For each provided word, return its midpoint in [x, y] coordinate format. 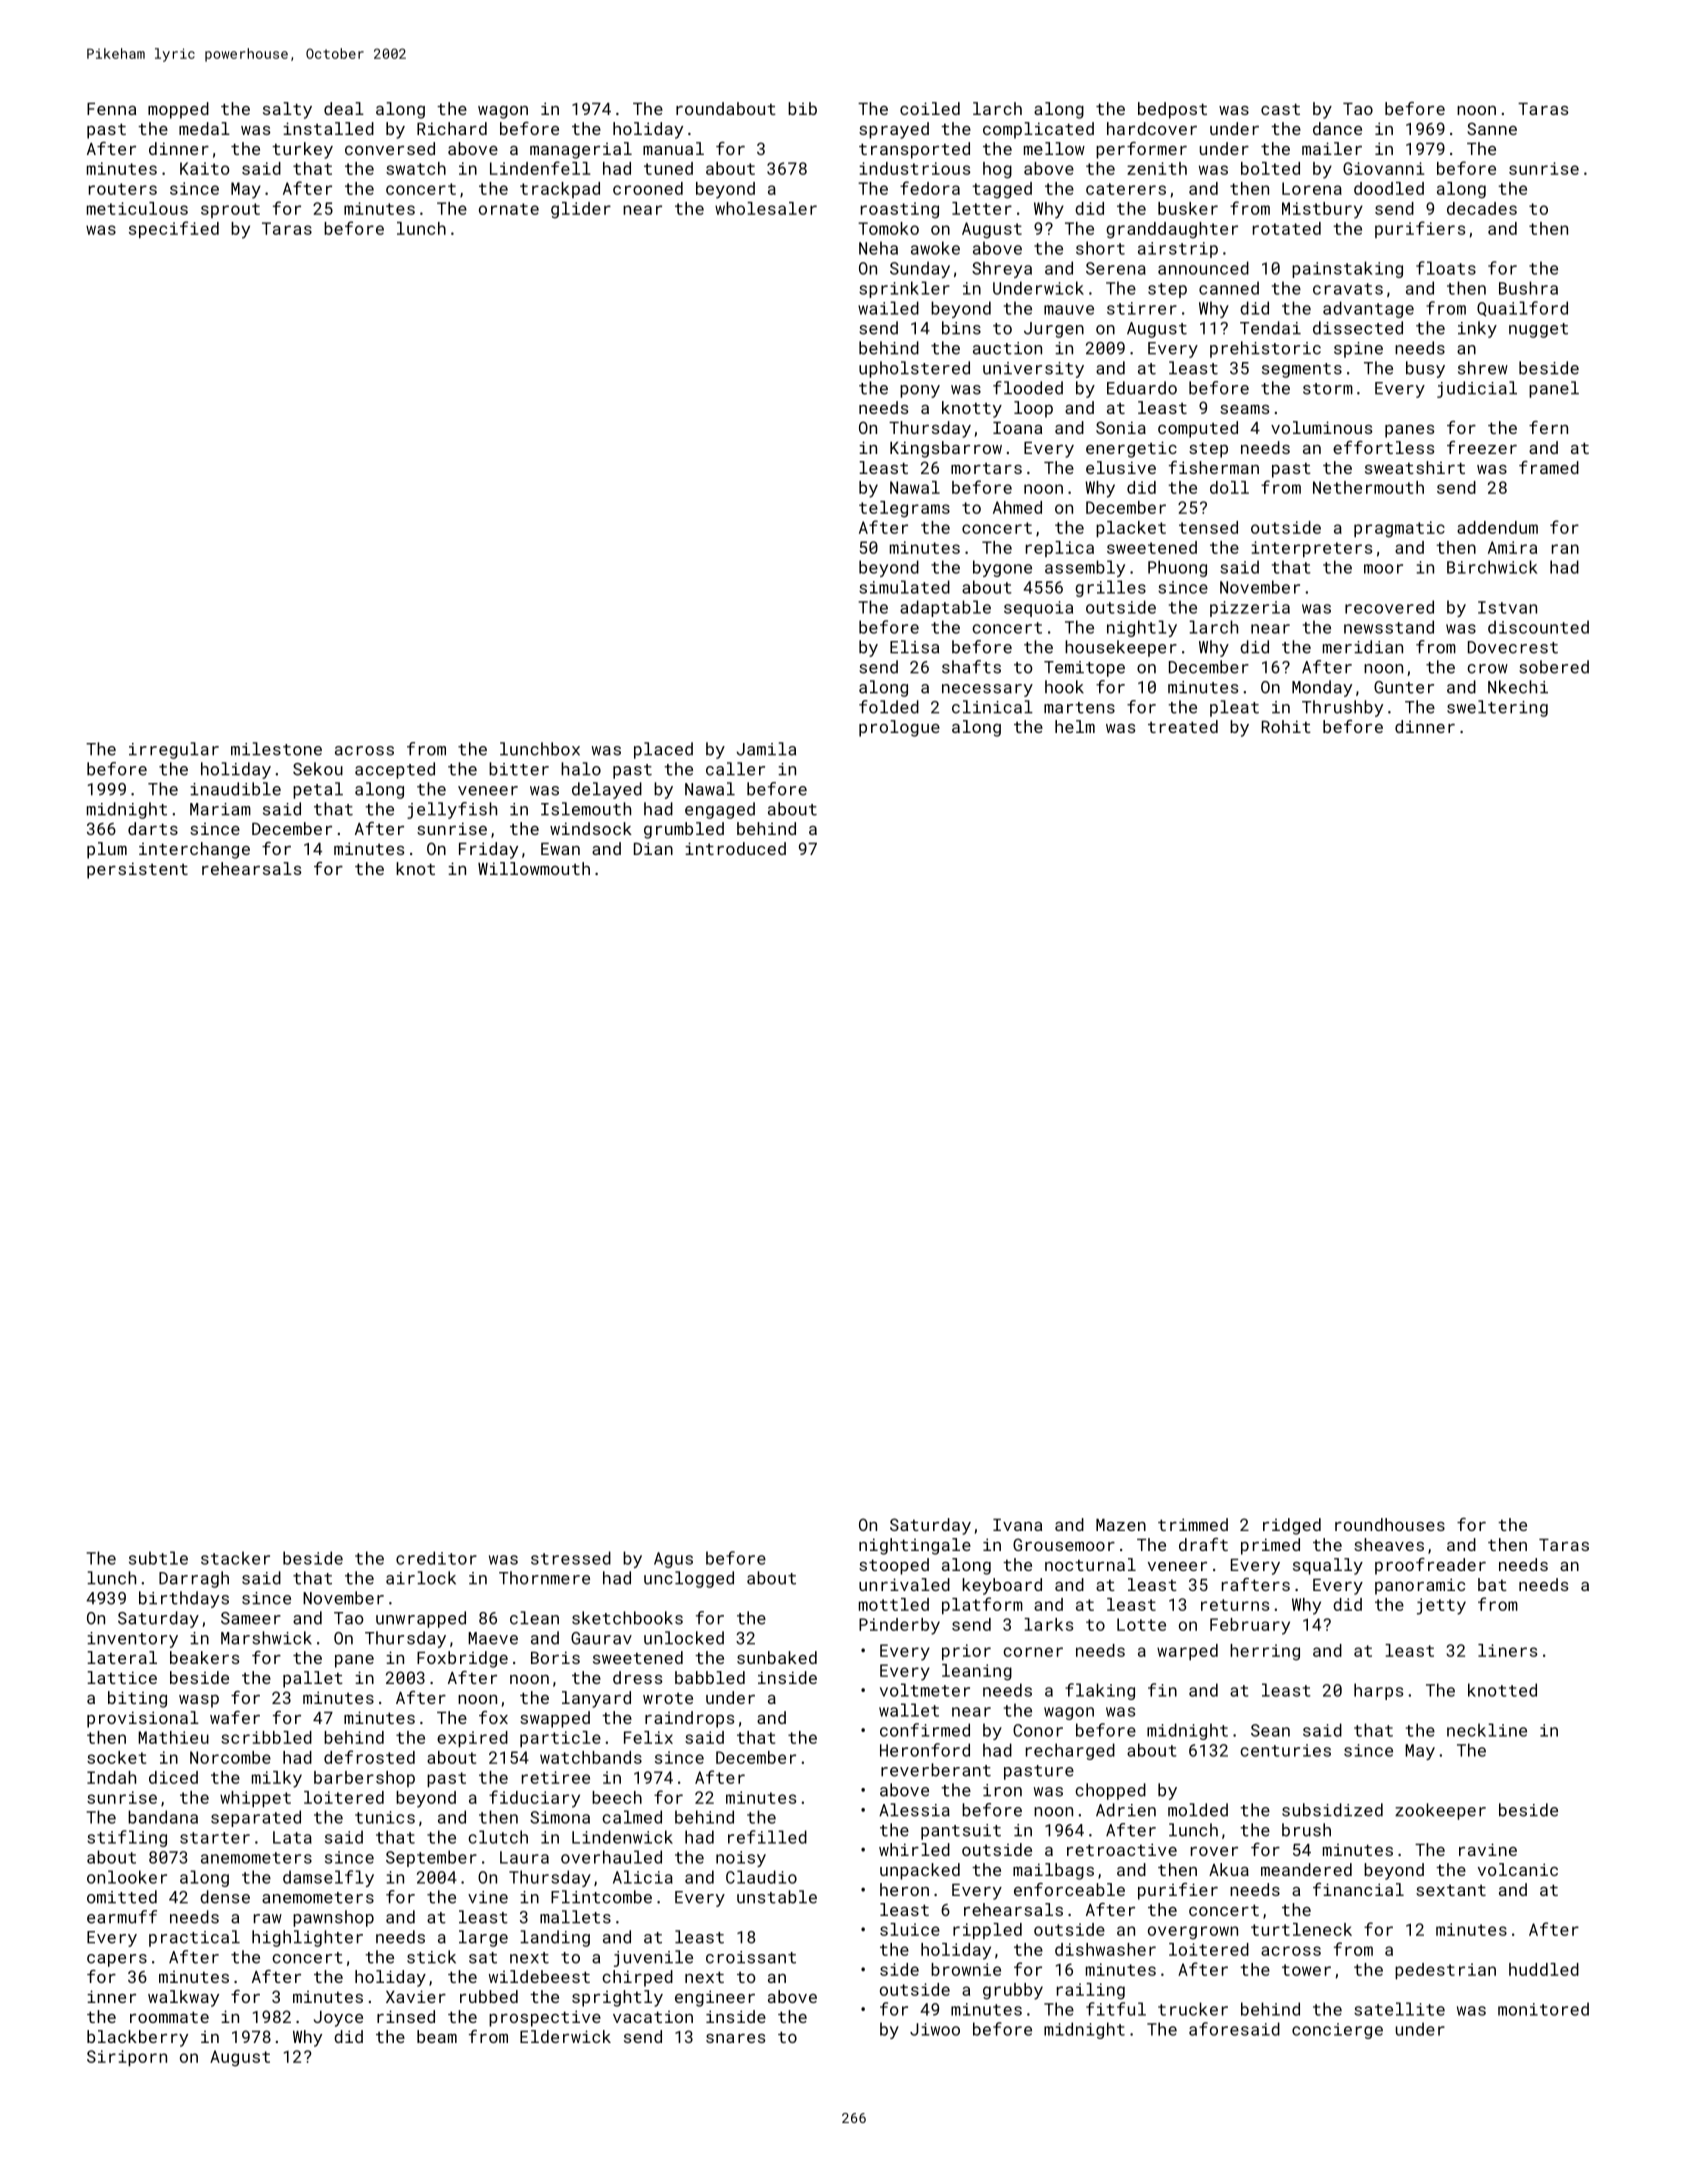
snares [736, 2038]
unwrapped [421, 1619]
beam [437, 2036]
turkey [302, 150]
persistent [137, 870]
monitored [1543, 2009]
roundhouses [1390, 1524]
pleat [1234, 708]
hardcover [1152, 128]
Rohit [1286, 726]
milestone [276, 749]
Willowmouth [534, 868]
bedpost [1172, 110]
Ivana [1017, 1525]
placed [663, 750]
